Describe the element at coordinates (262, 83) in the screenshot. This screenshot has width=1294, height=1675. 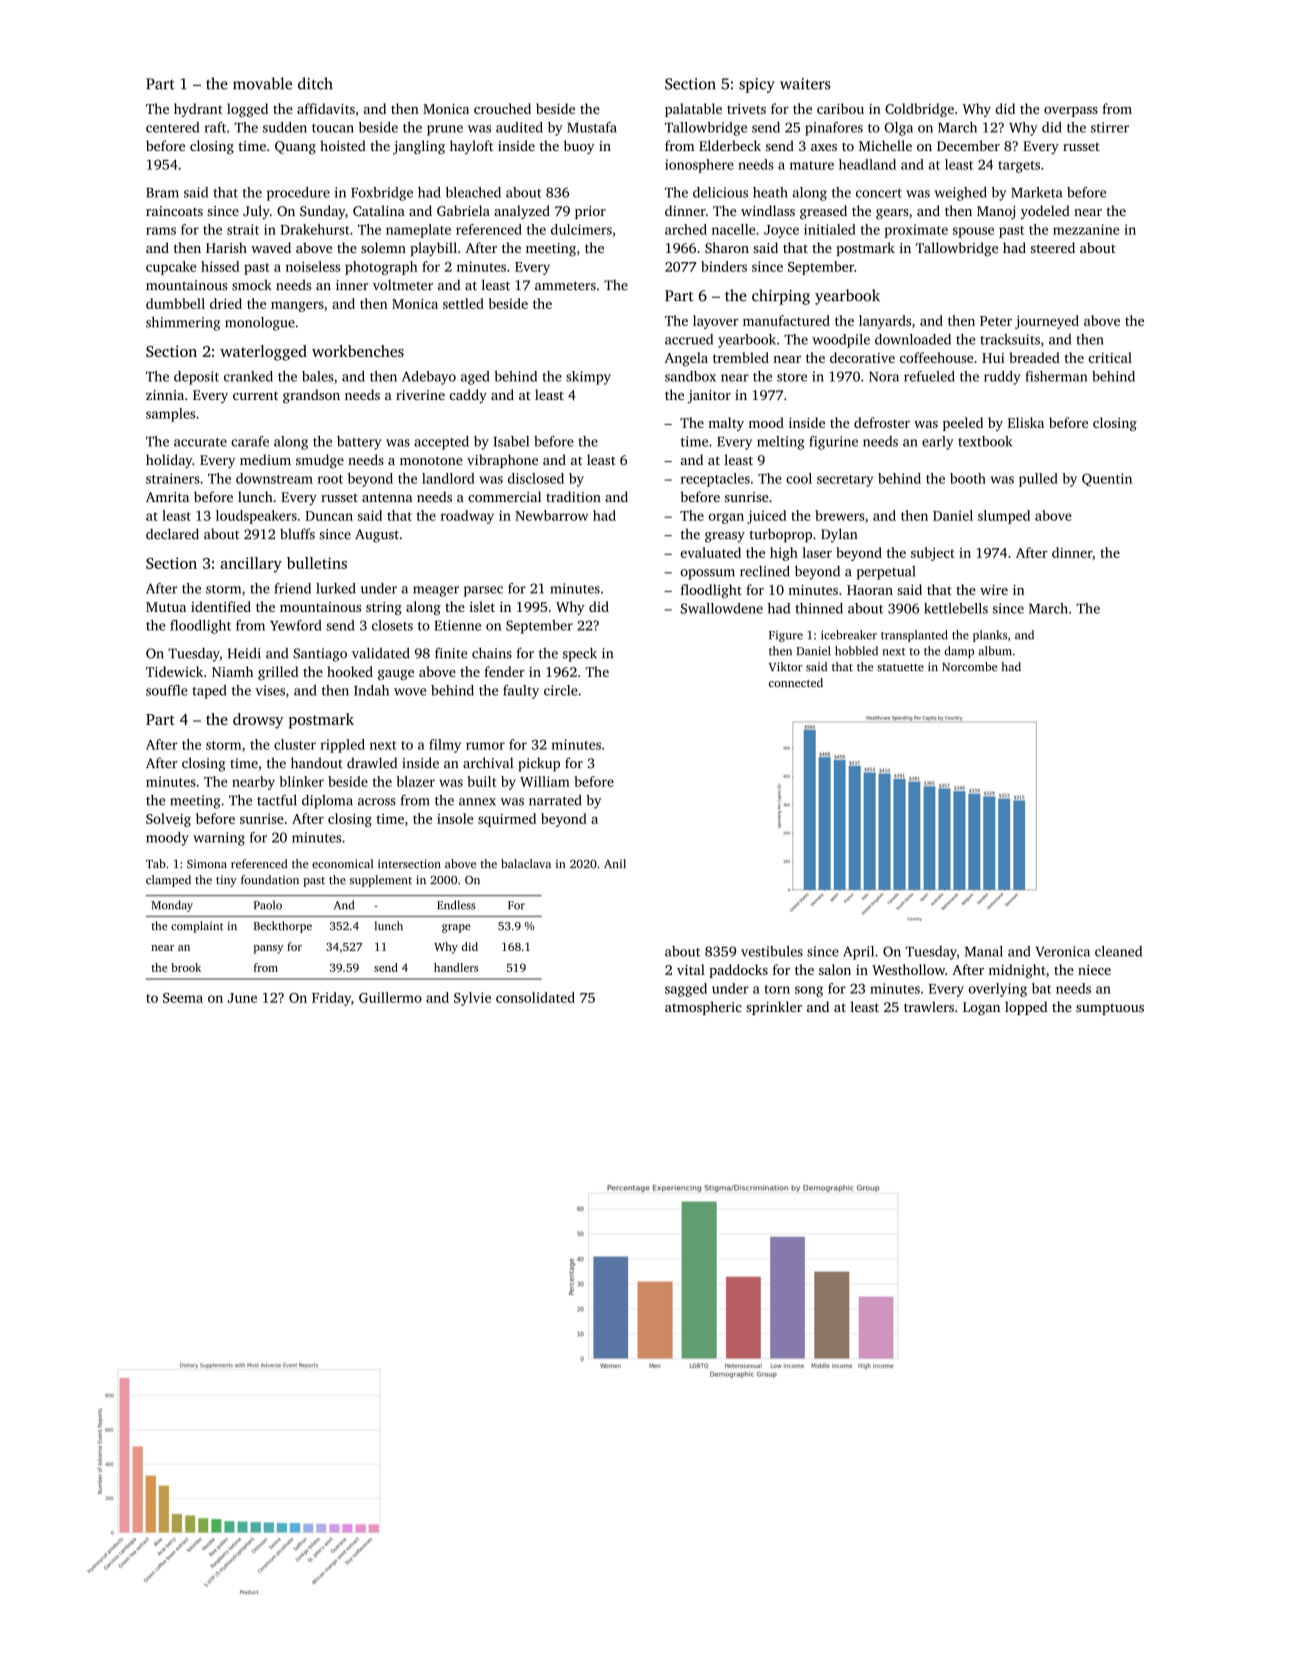
I see `movable` at that location.
